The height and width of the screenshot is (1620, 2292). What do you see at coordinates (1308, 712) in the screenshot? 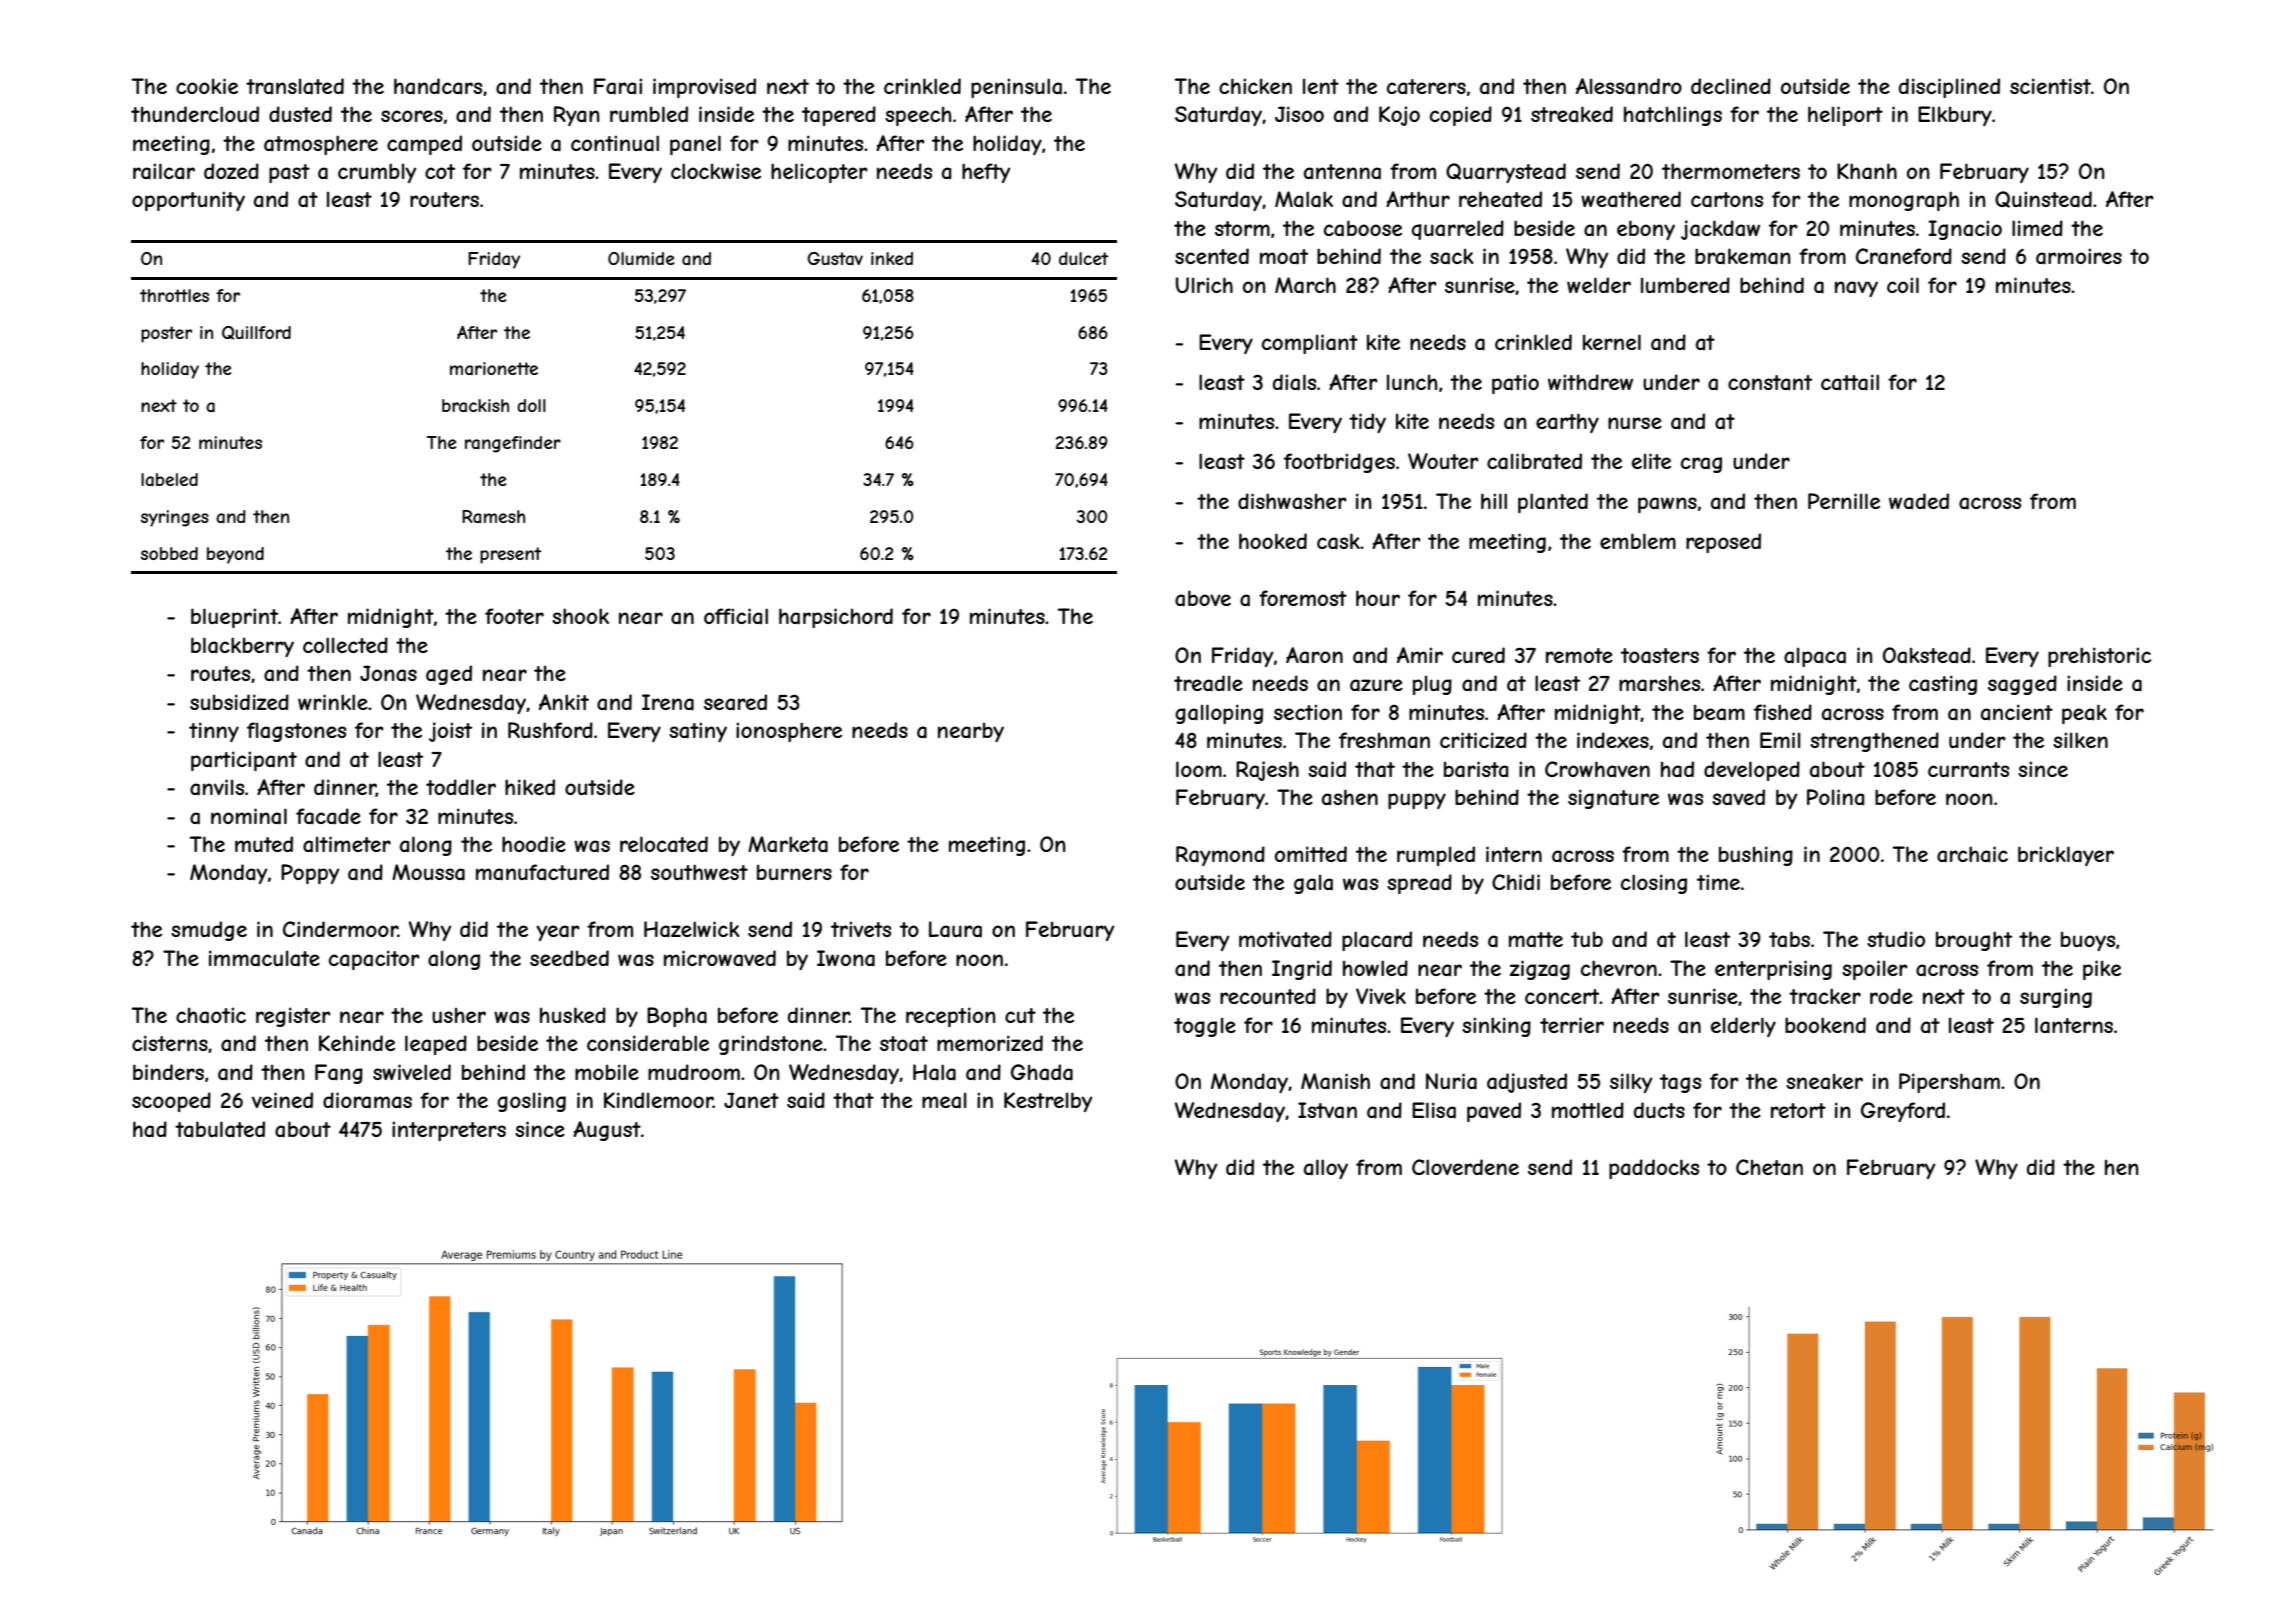
I see `section` at bounding box center [1308, 712].
